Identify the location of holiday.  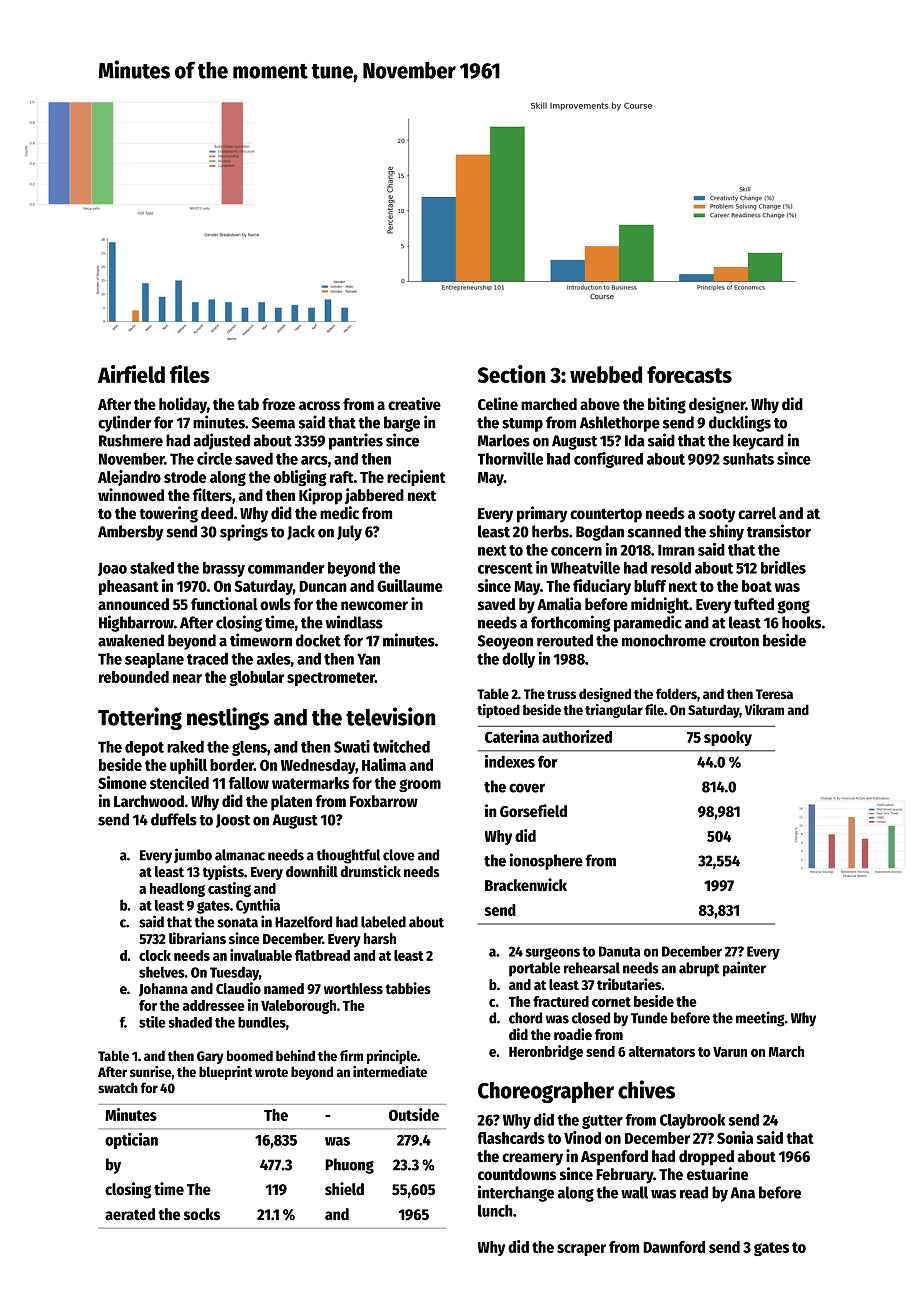
(183, 405).
